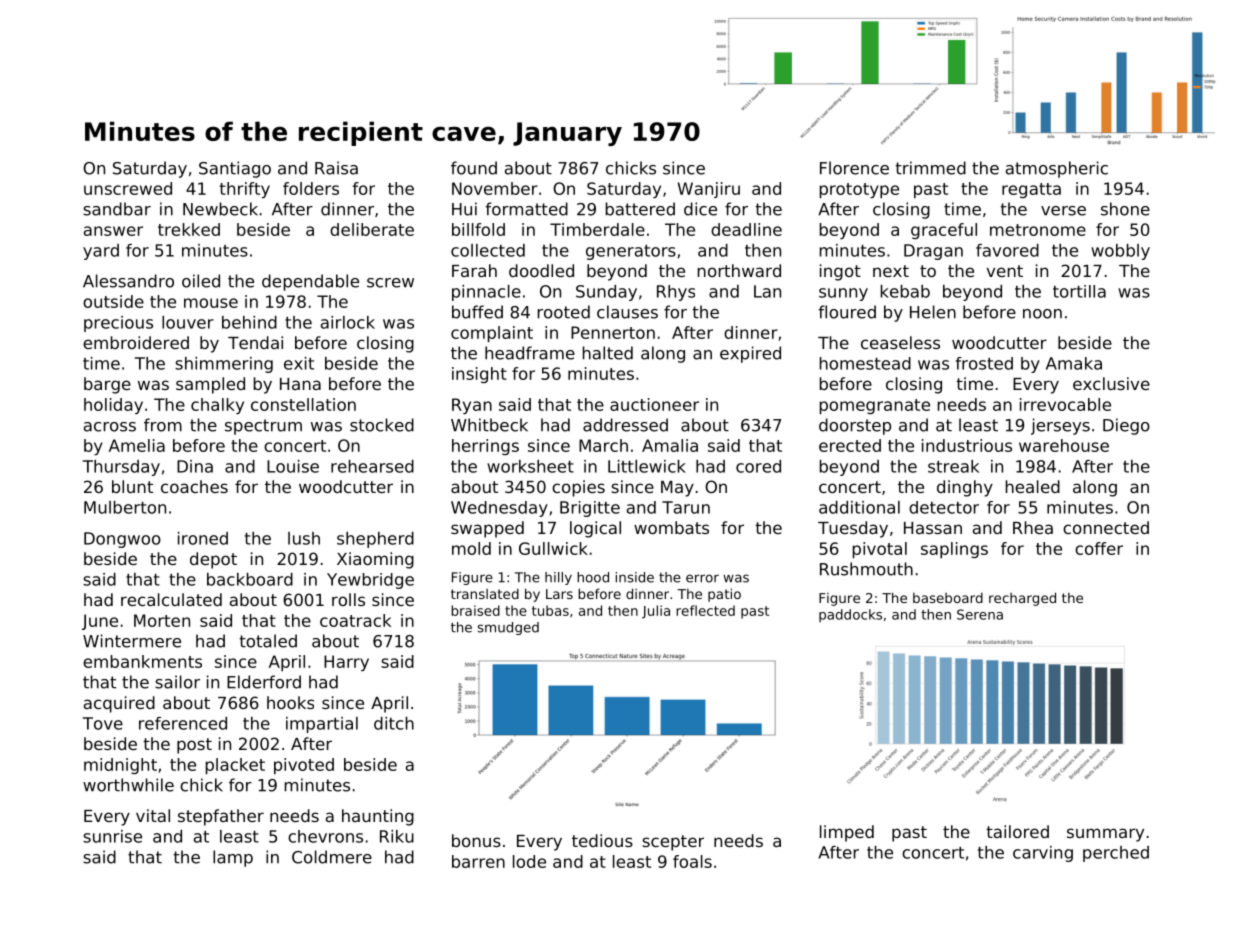  Describe the element at coordinates (933, 252) in the screenshot. I see `Dragan` at that location.
